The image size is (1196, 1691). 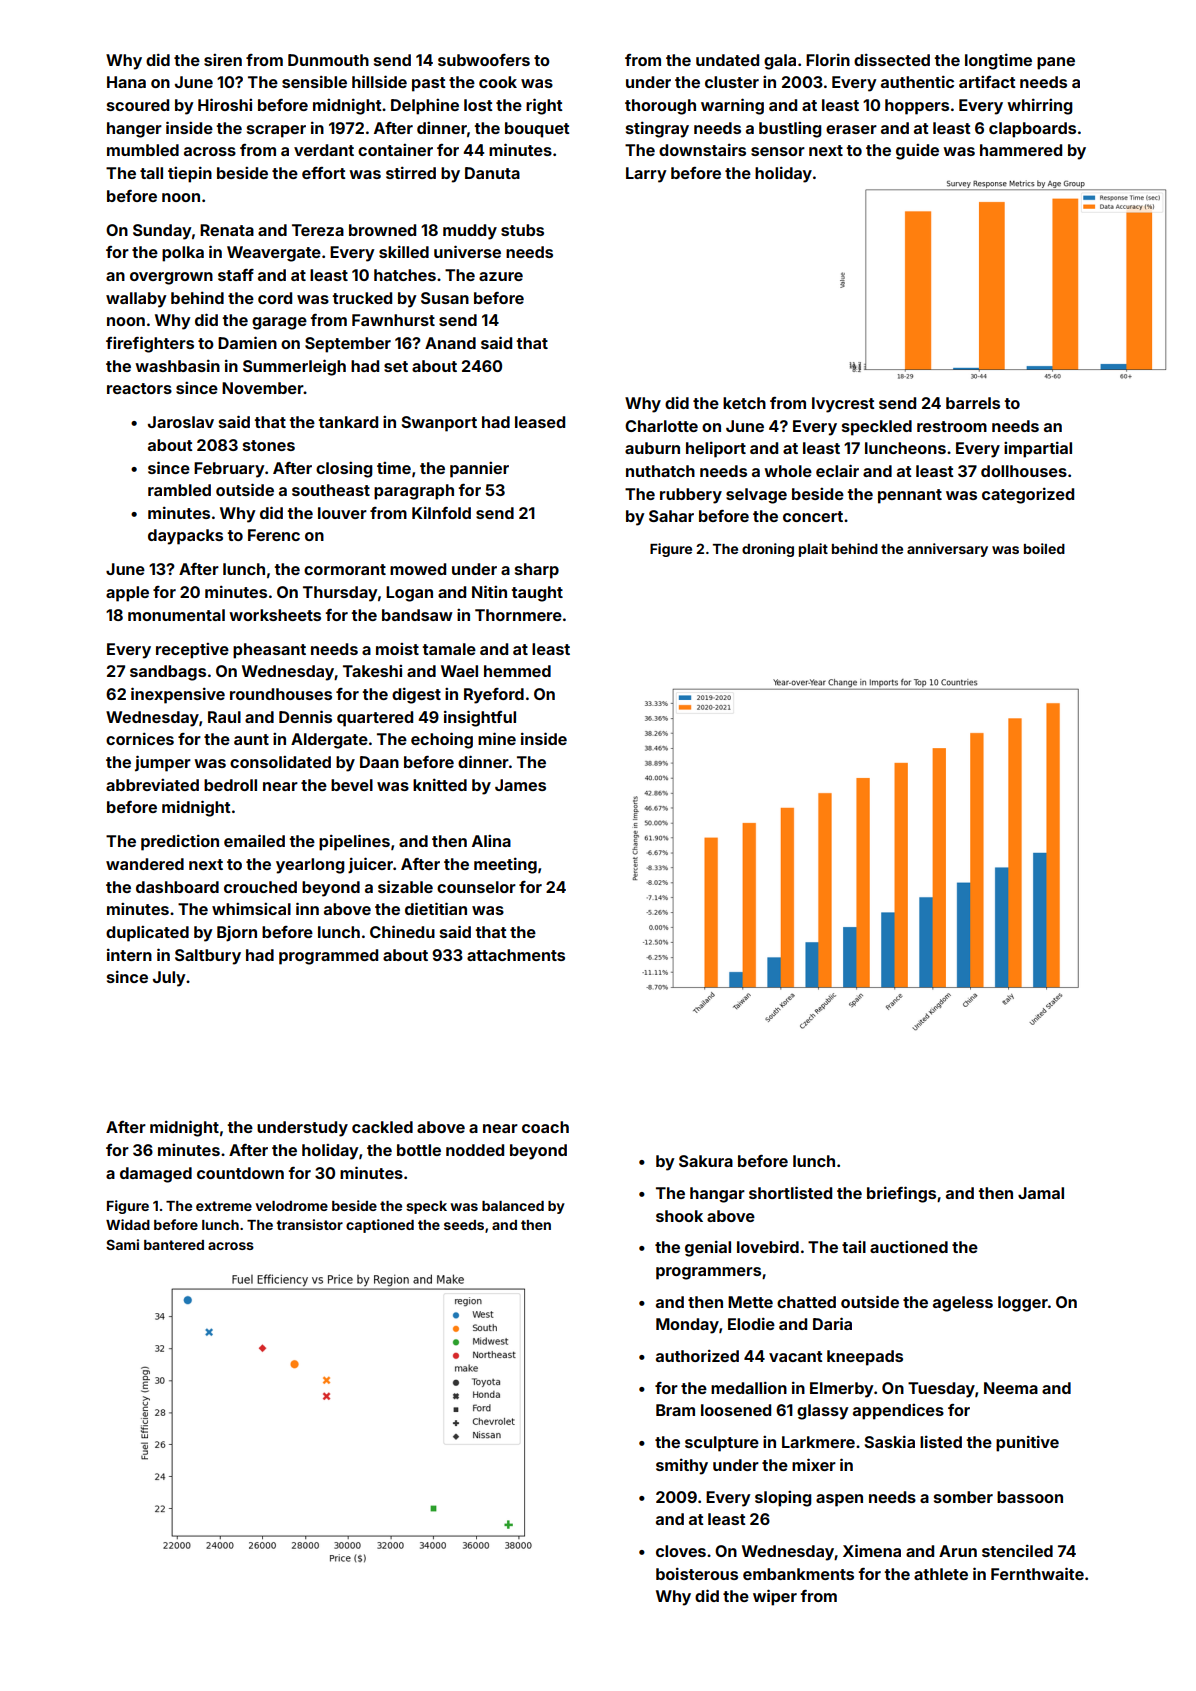 What do you see at coordinates (727, 60) in the screenshot?
I see `undated` at bounding box center [727, 60].
